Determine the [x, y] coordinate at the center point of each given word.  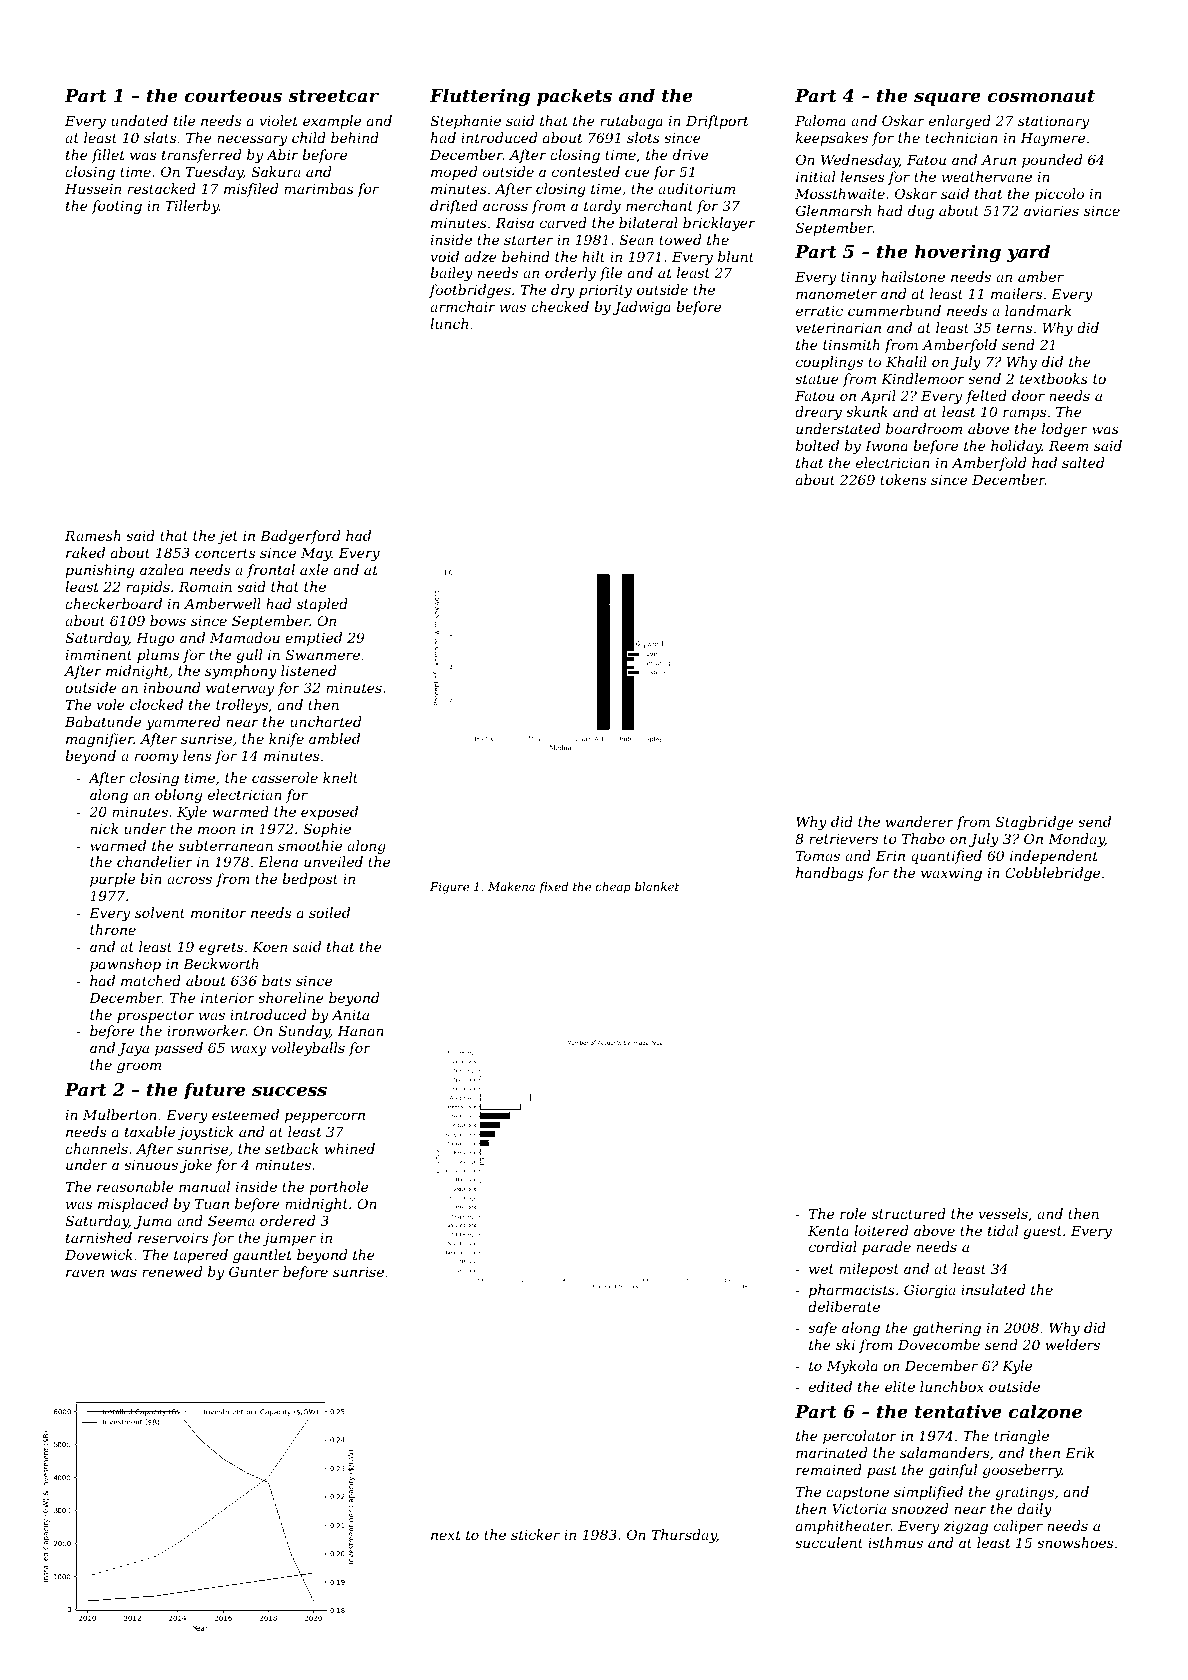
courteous [233, 96]
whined [350, 1148]
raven [85, 1273]
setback [292, 1148]
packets [574, 97]
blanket [657, 886]
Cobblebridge [1052, 874]
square [947, 99]
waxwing [951, 874]
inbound [172, 687]
